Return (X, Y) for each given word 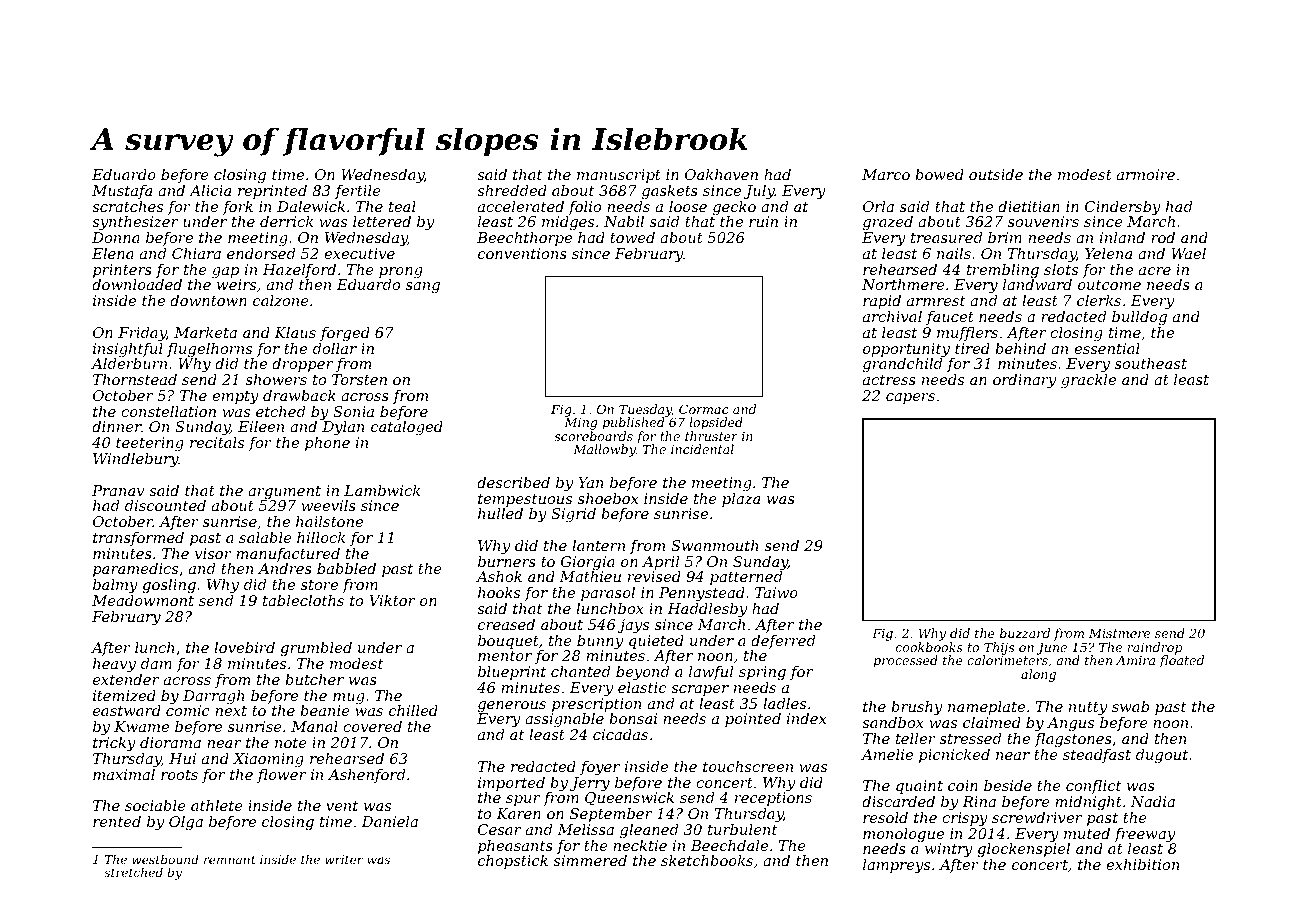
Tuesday (645, 410)
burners (507, 561)
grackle (1088, 381)
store (319, 585)
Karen (518, 813)
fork (238, 208)
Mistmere (1119, 633)
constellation (168, 411)
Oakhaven (721, 174)
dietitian (1029, 206)
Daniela (389, 821)
